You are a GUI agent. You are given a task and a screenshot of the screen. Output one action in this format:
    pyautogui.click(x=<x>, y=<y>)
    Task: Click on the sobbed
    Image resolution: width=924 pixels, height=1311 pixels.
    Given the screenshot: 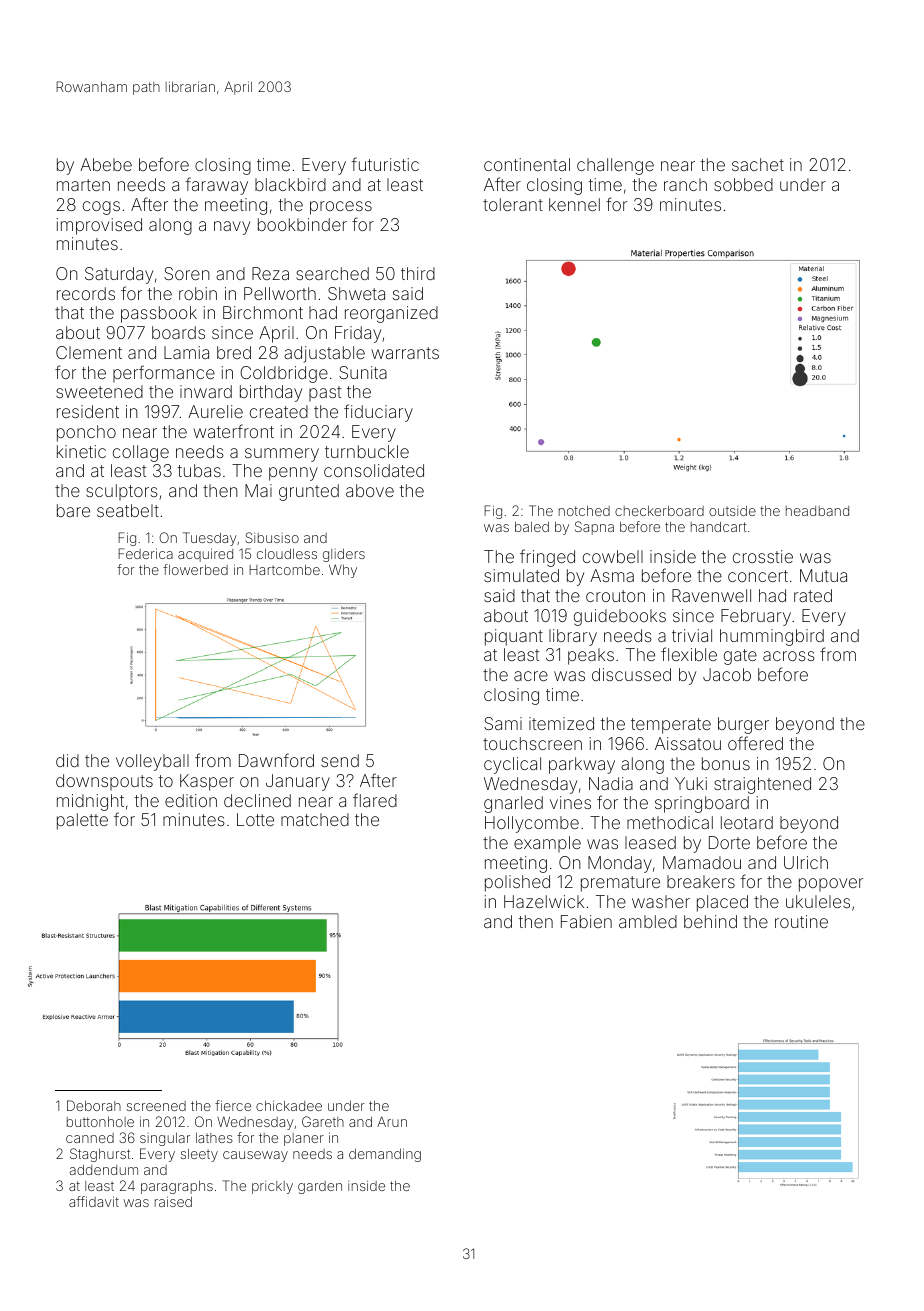 What is the action you would take?
    pyautogui.click(x=743, y=184)
